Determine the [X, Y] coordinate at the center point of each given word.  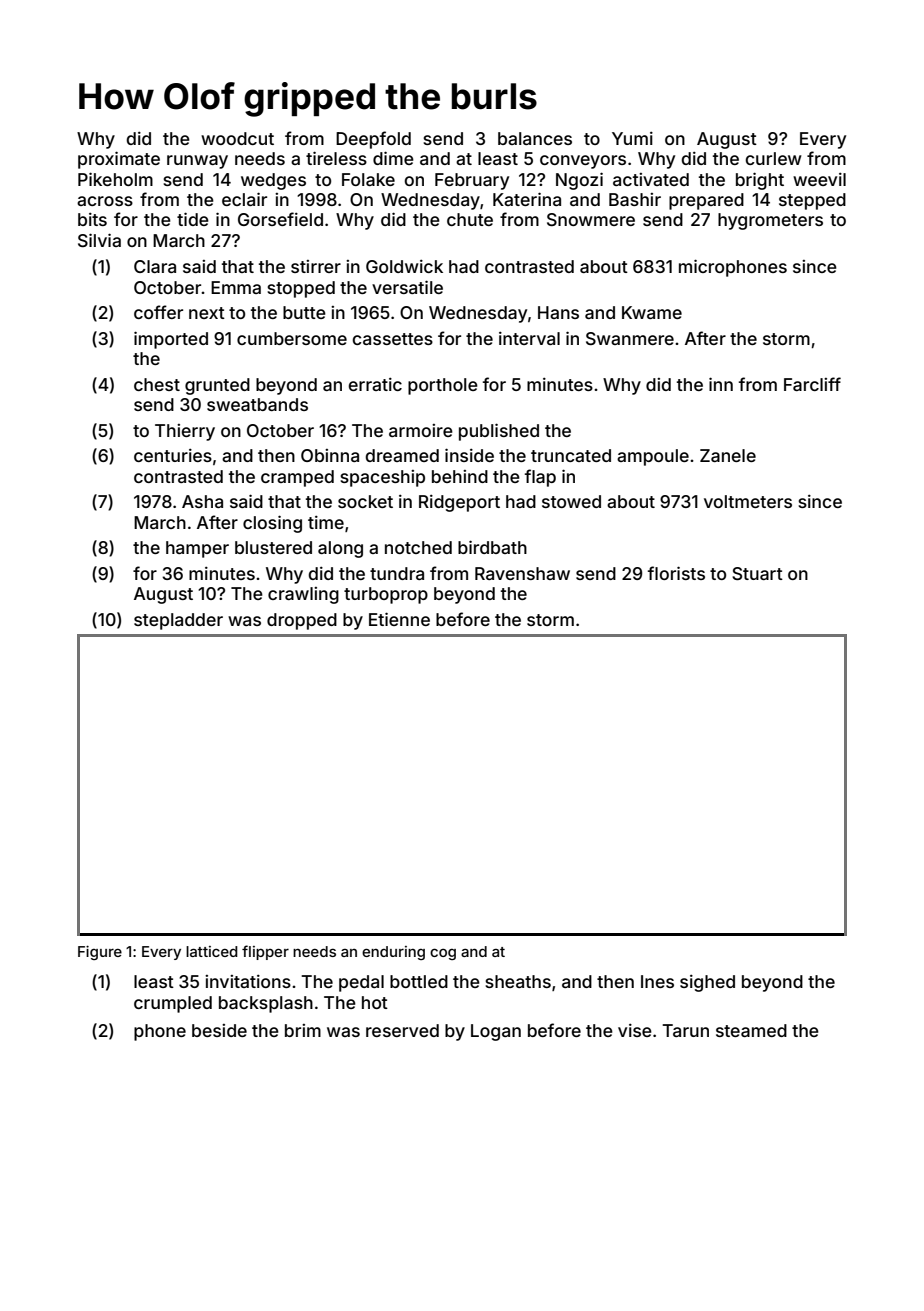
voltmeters [748, 501]
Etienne [399, 619]
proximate [119, 160]
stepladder [178, 621]
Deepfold [373, 140]
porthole [443, 386]
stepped [812, 201]
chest [157, 384]
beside [219, 1030]
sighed [707, 983]
